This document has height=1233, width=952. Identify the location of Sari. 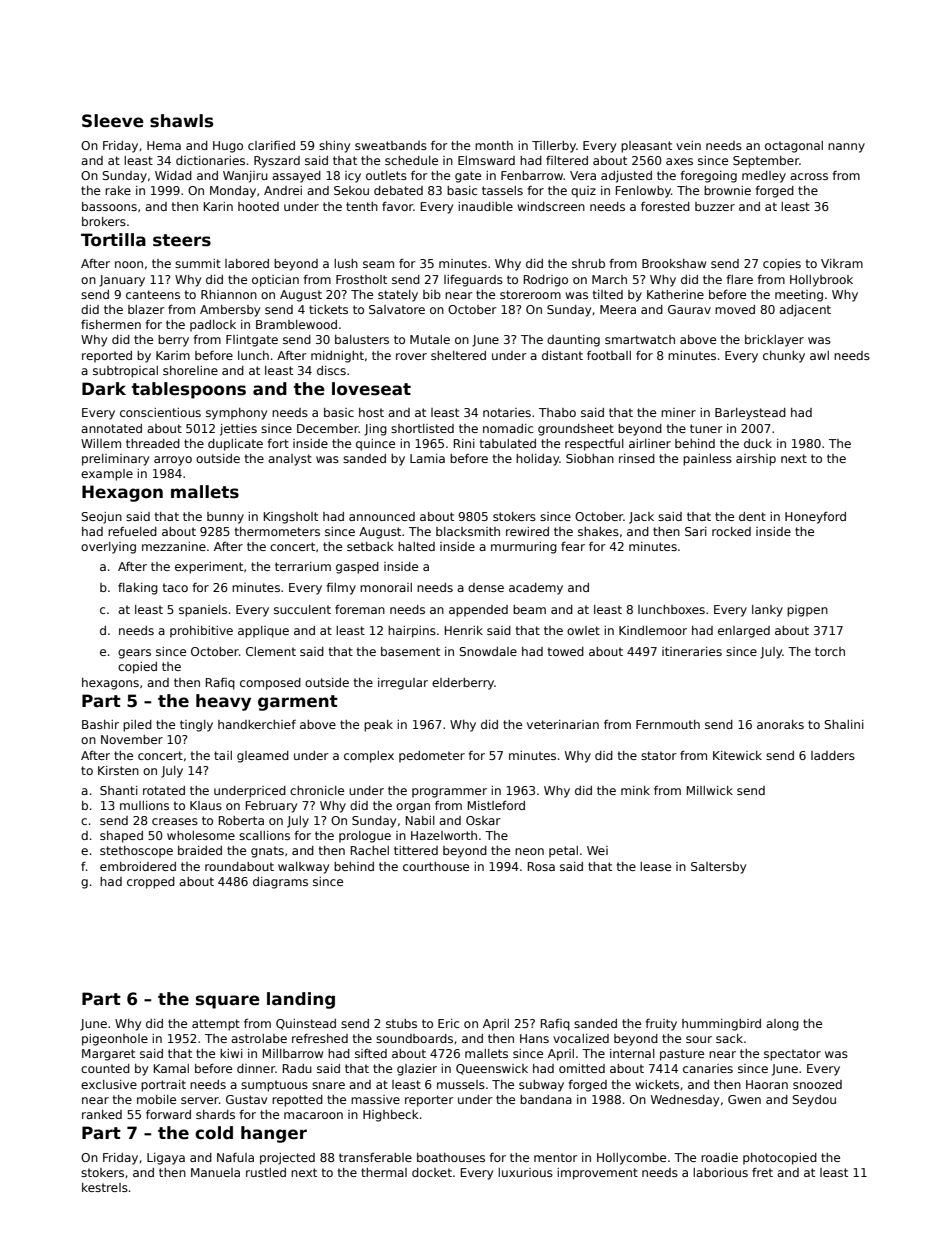
(696, 531).
